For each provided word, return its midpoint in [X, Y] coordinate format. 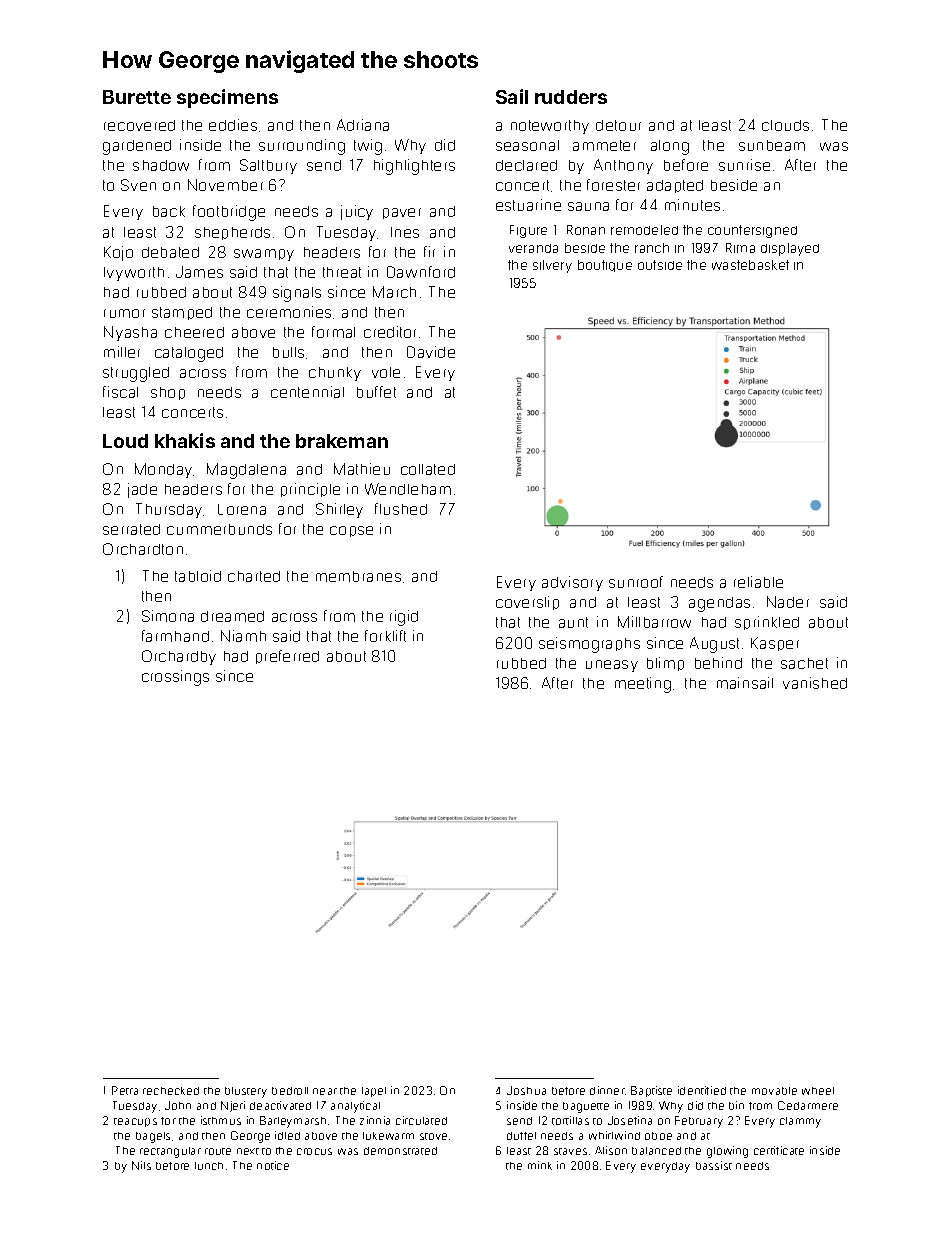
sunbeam [772, 145]
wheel [818, 1091]
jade [142, 490]
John [178, 1105]
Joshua [526, 1090]
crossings [175, 678]
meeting [643, 685]
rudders [571, 97]
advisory [572, 583]
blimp [665, 664]
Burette [137, 97]
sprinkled [767, 623]
